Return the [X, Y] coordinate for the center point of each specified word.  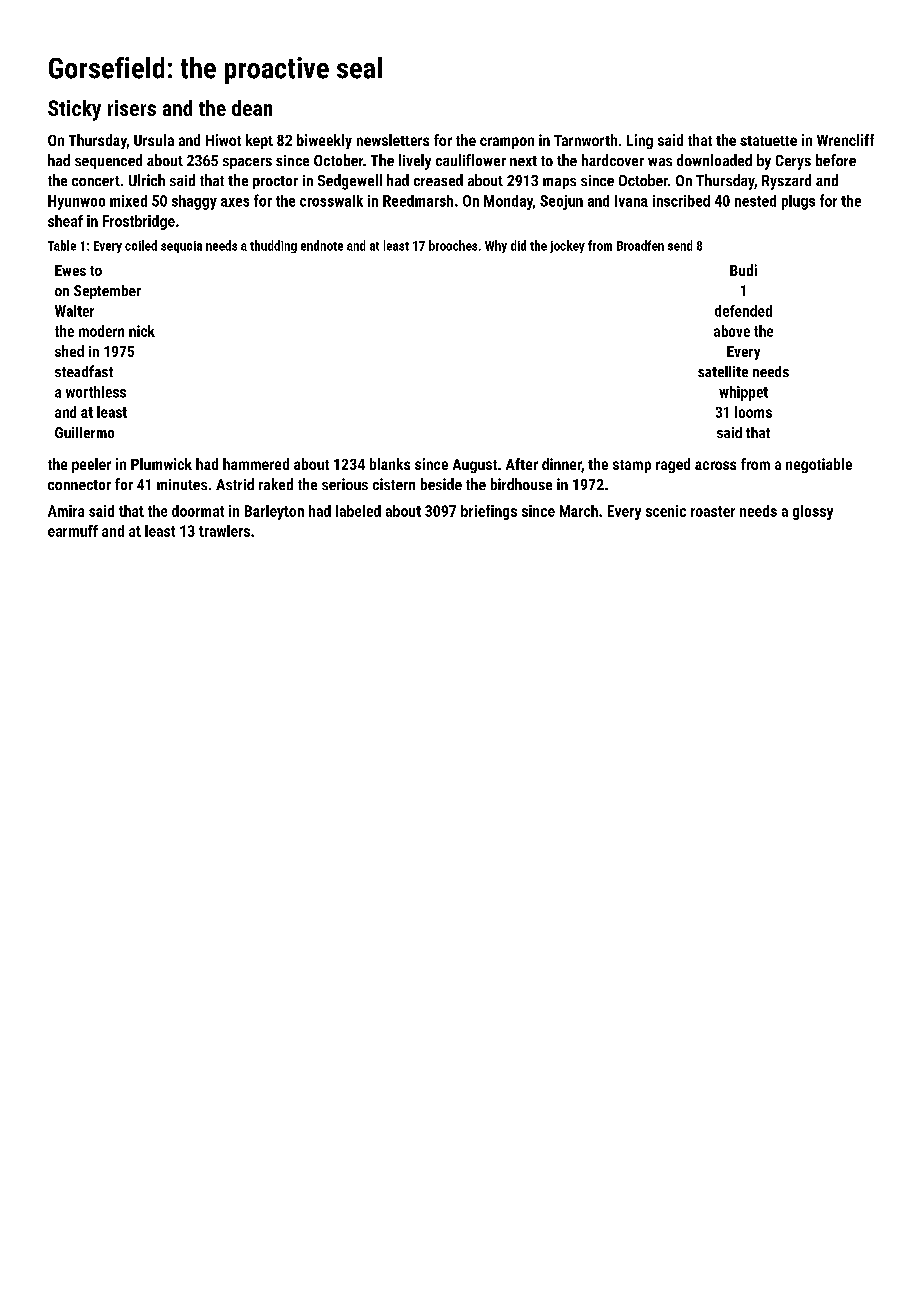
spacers [247, 163]
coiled [141, 245]
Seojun [561, 202]
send [680, 245]
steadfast [84, 371]
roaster [713, 511]
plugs [798, 202]
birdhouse [521, 484]
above [732, 331]
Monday [508, 202]
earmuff [73, 531]
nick [142, 331]
